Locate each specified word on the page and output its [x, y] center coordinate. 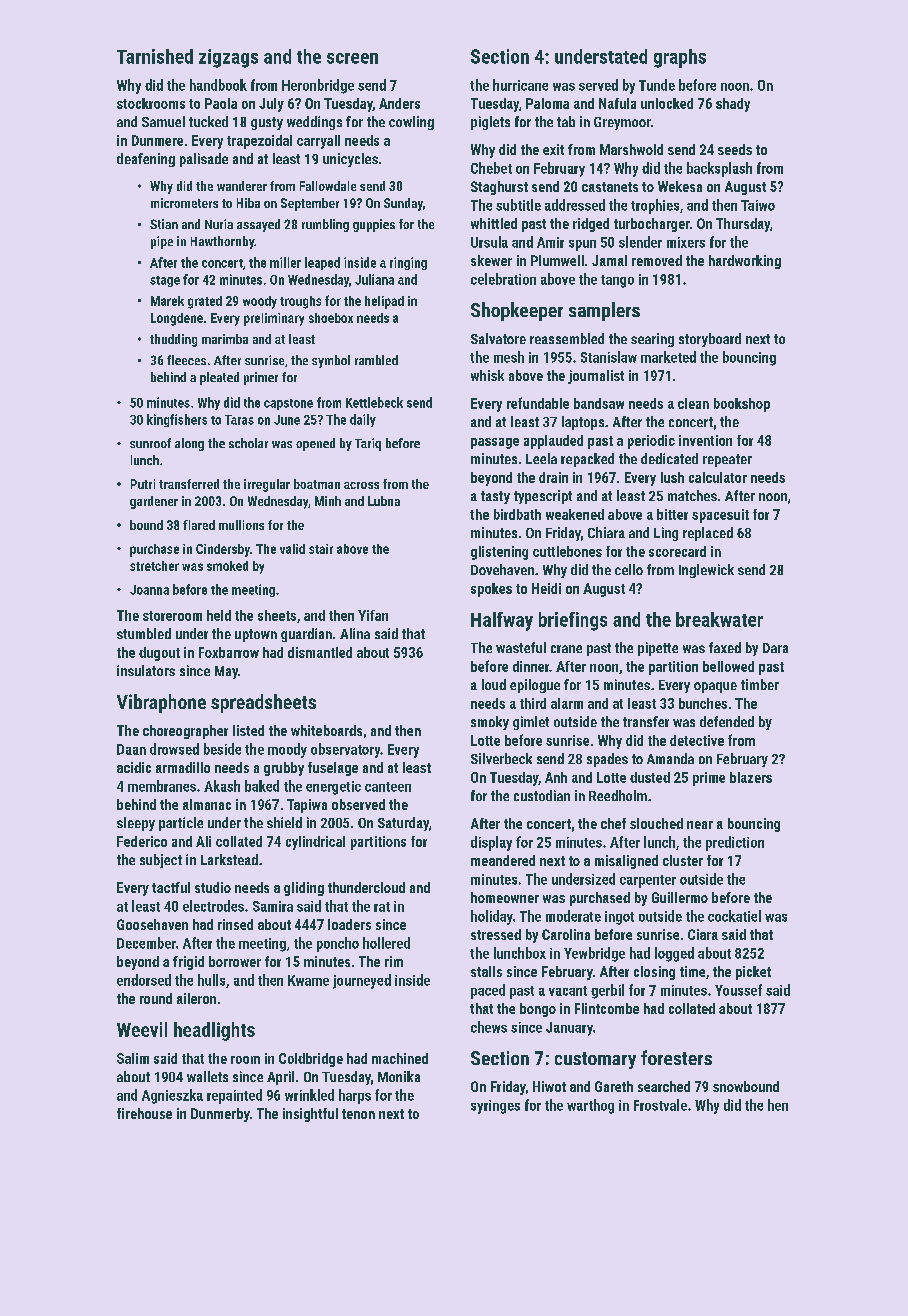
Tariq [368, 444]
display [491, 843]
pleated [219, 378]
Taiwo [758, 205]
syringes [495, 1107]
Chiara [606, 532]
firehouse [144, 1113]
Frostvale [660, 1105]
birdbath [517, 514]
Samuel [163, 121]
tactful [171, 887]
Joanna [149, 590]
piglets [490, 123]
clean [693, 403]
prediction [735, 843]
